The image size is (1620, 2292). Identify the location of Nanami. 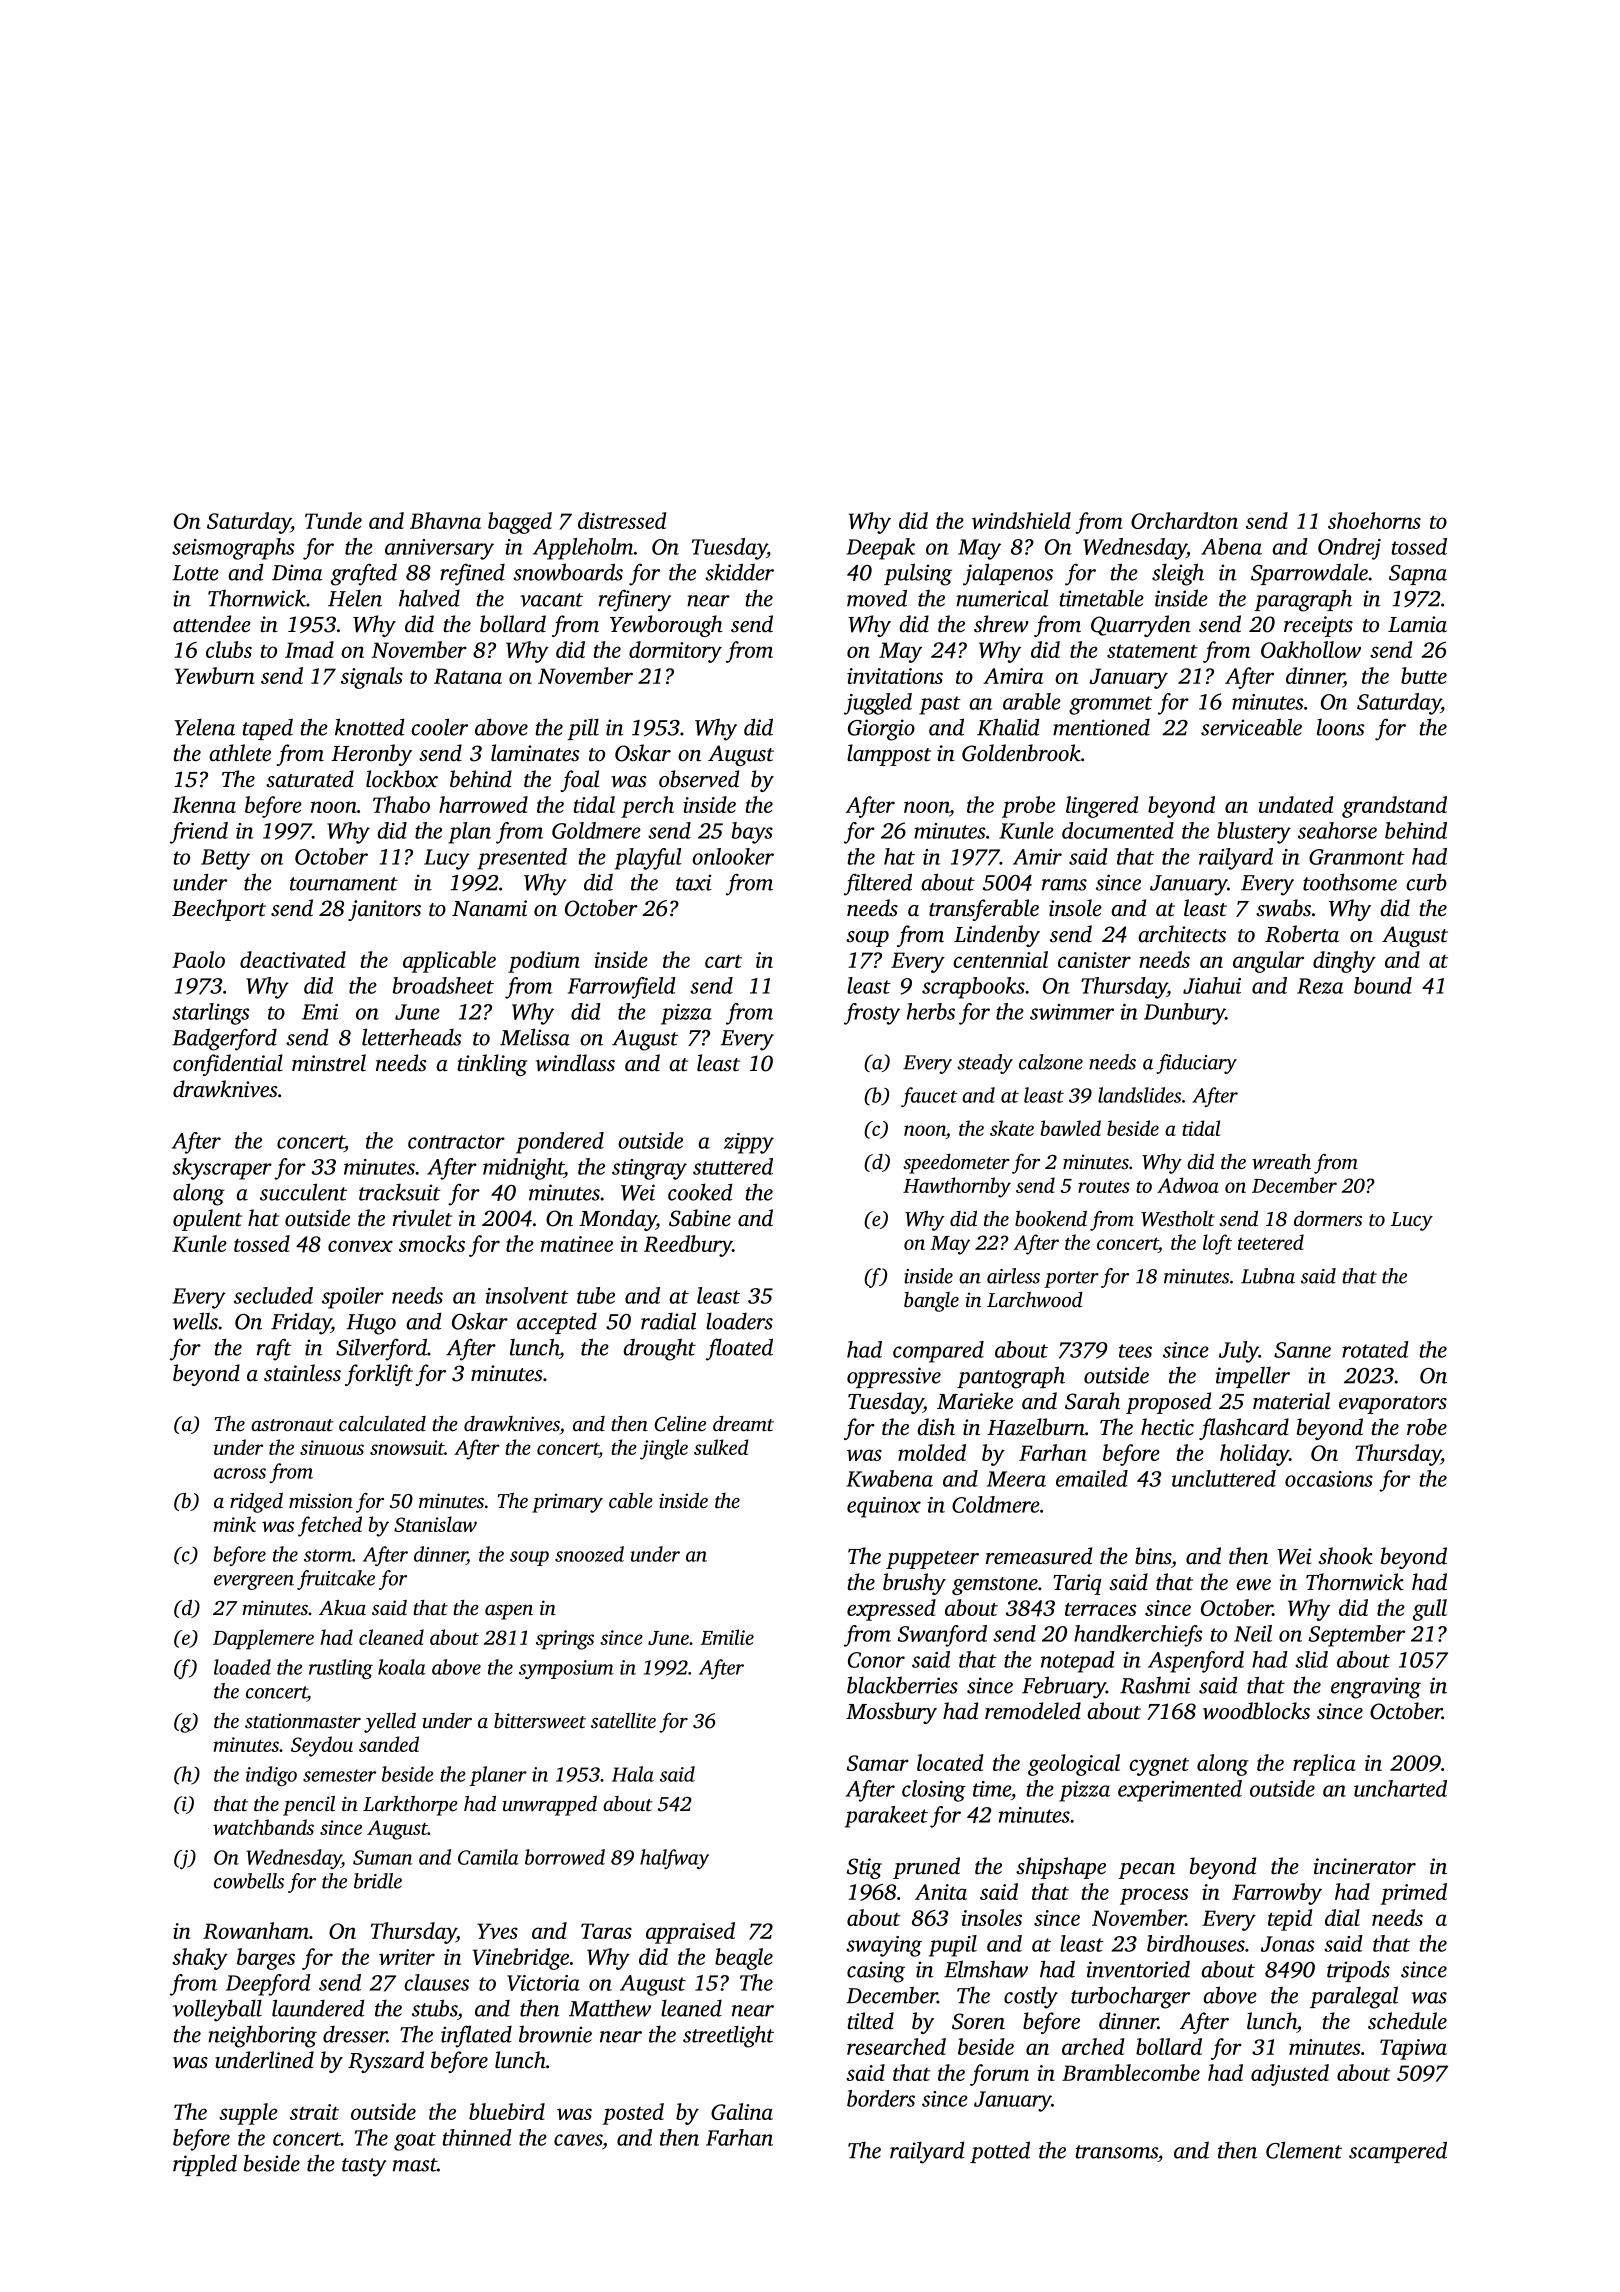
(489, 908).
